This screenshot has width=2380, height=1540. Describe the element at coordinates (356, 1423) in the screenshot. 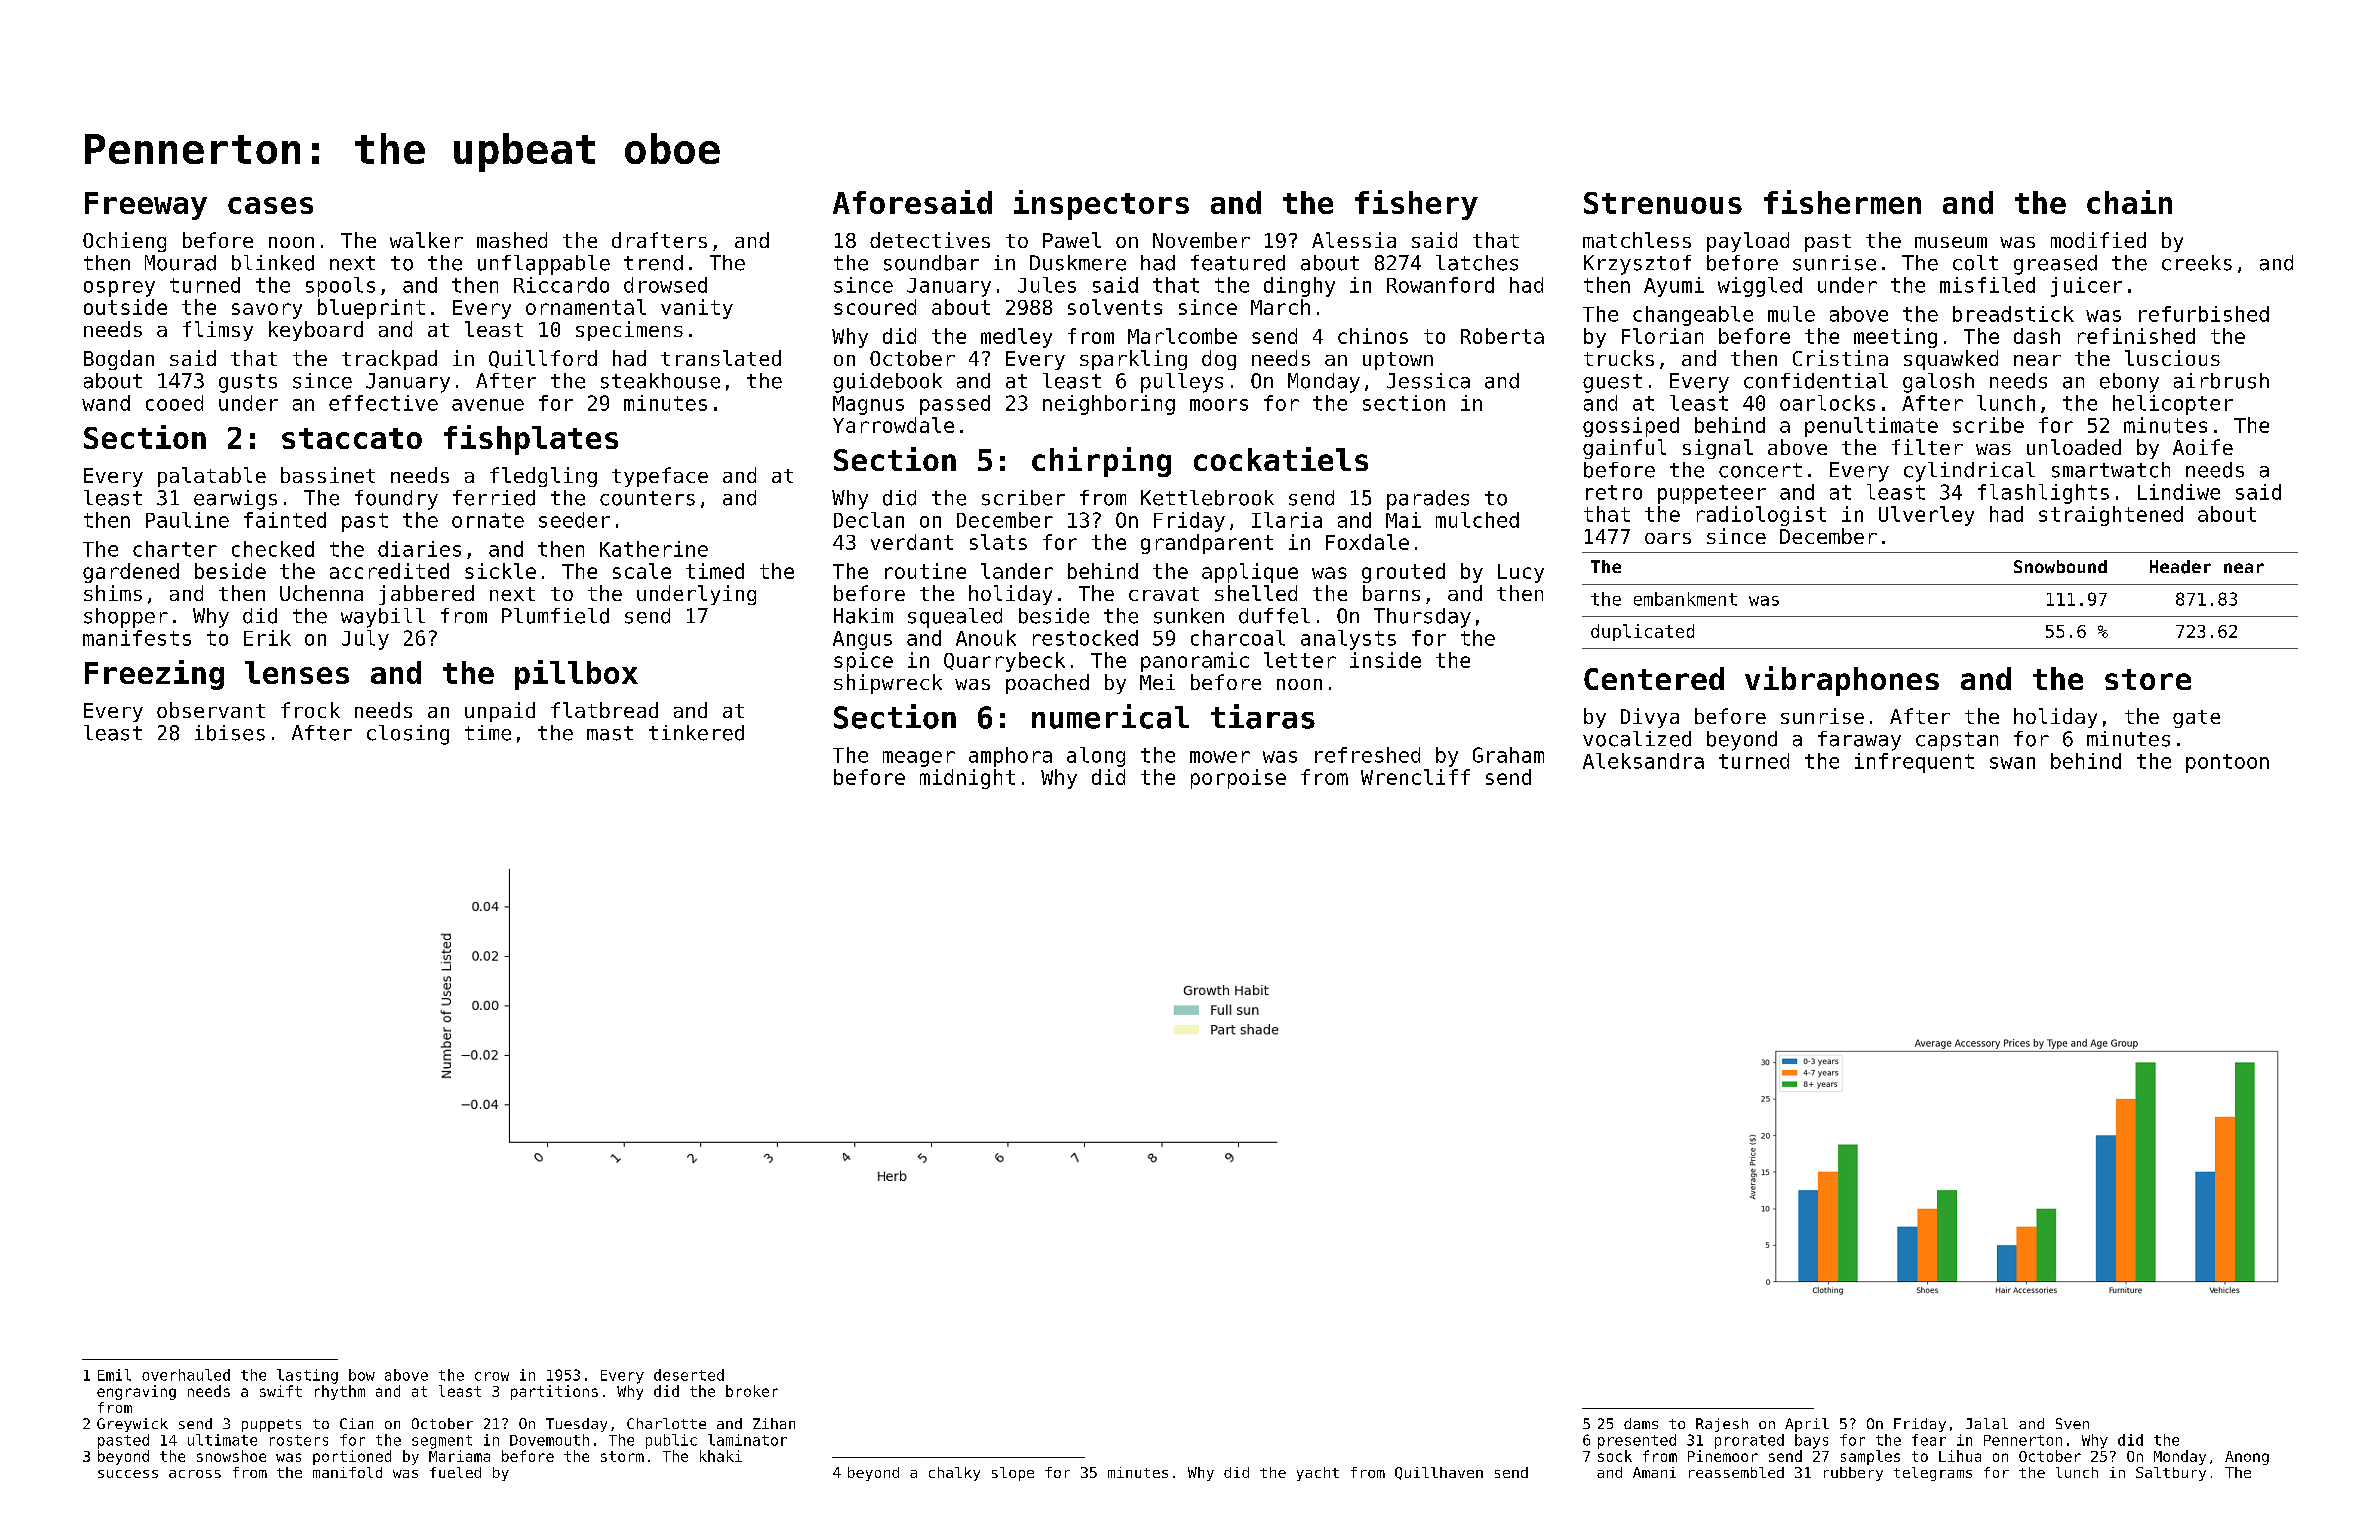

I see `Cian` at that location.
